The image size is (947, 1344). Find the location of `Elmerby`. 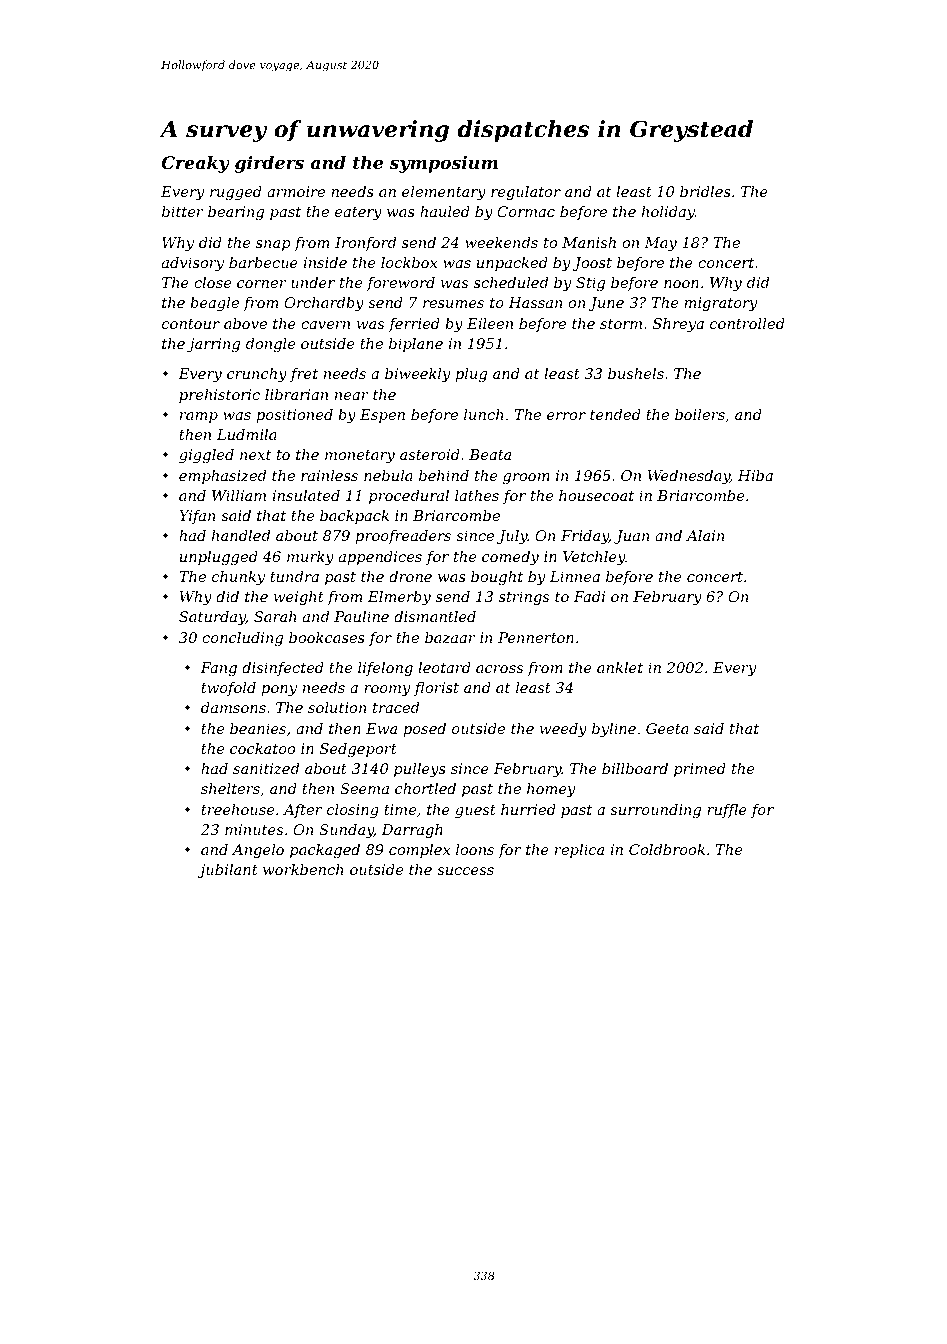

Elmerby is located at coordinates (399, 598).
